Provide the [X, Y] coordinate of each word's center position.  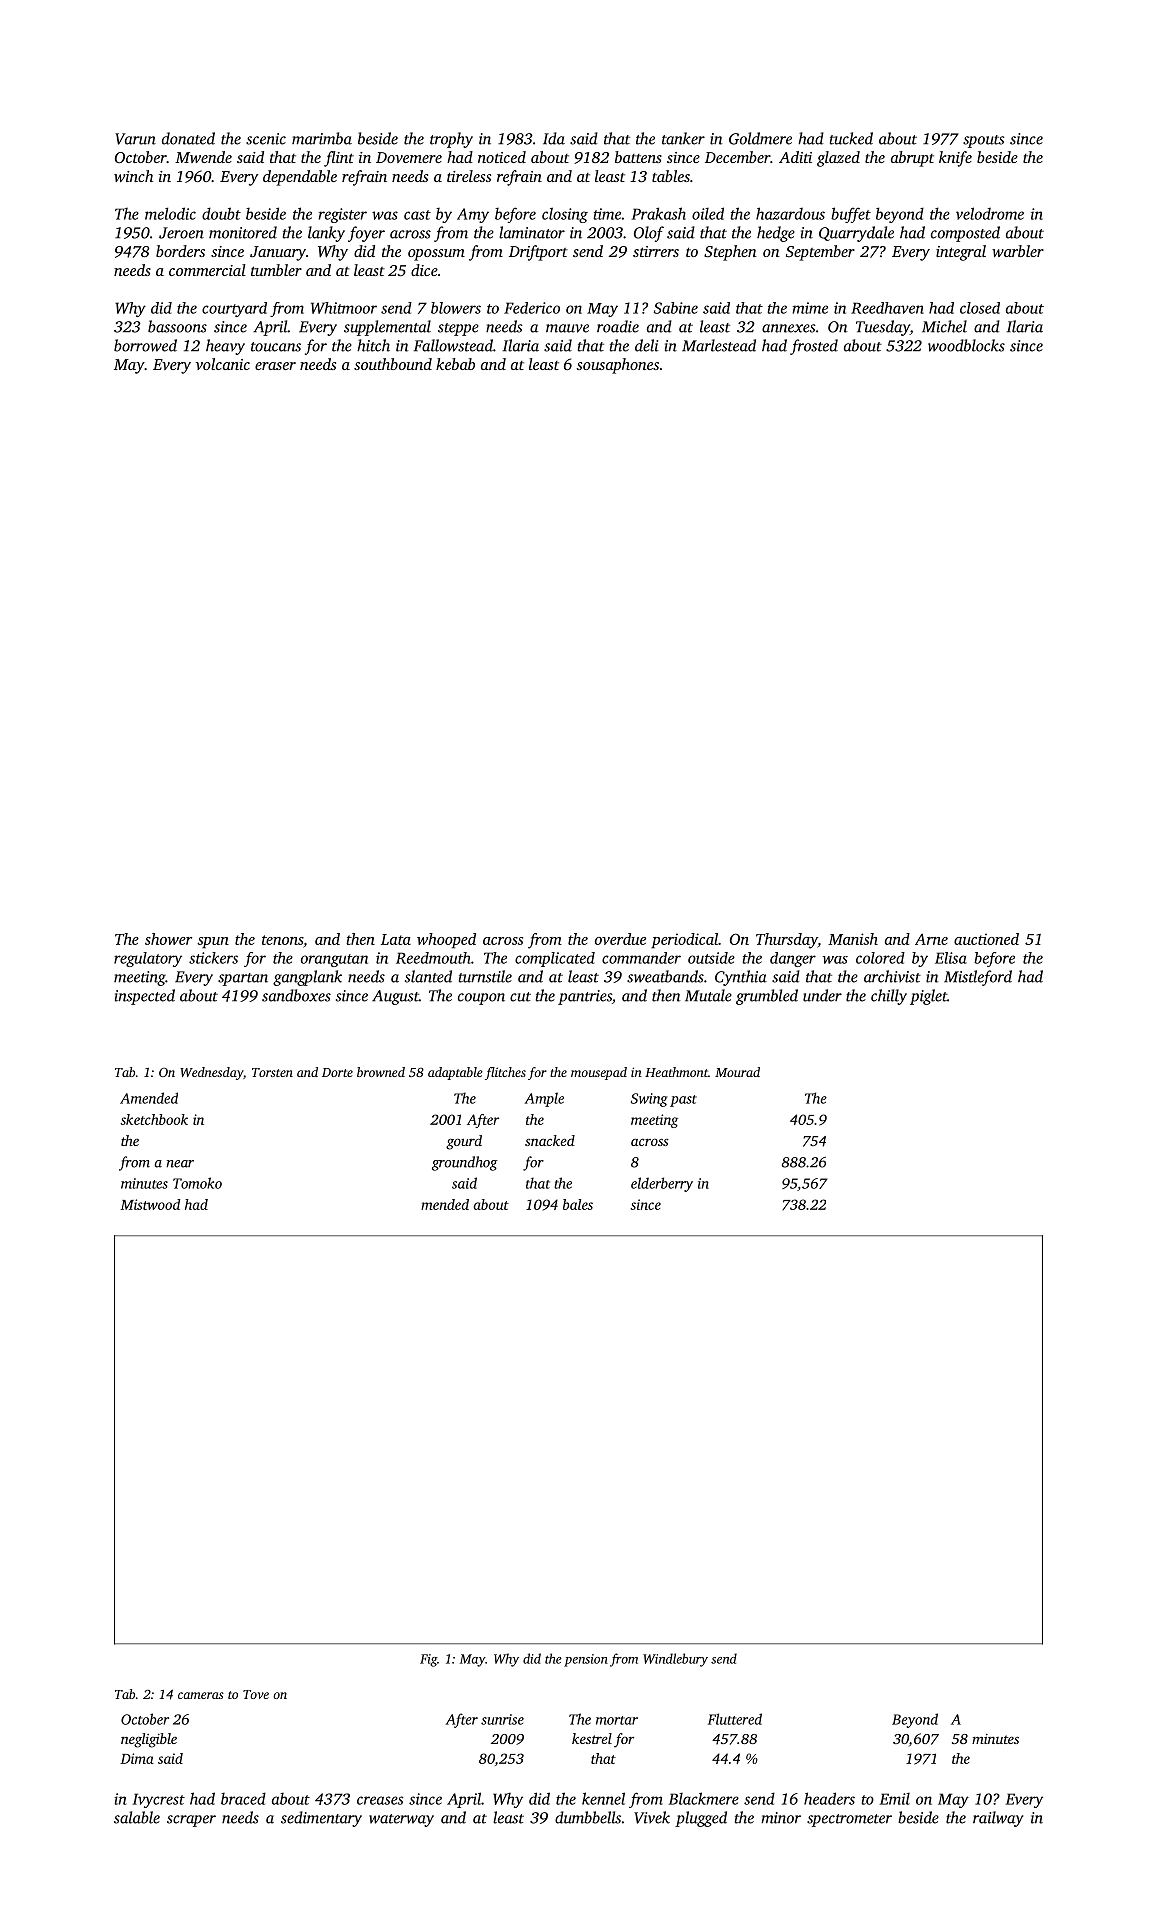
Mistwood [150, 1204]
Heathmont [676, 1072]
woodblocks [966, 345]
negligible [149, 1740]
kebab [455, 364]
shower [168, 939]
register [343, 215]
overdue [620, 939]
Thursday [787, 941]
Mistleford [978, 978]
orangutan [334, 960]
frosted [814, 347]
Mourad [737, 1072]
